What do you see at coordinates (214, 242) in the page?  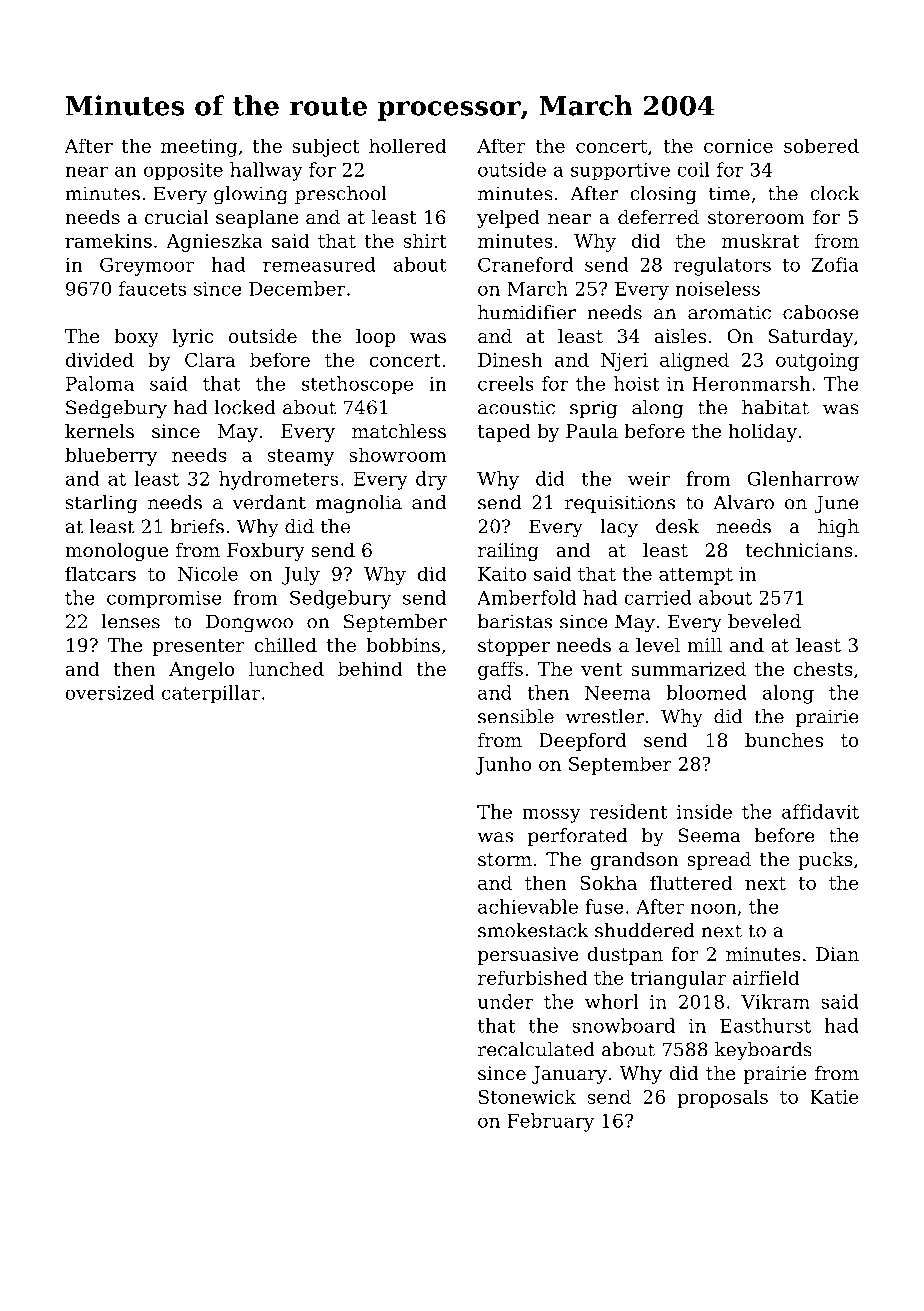 I see `Agnieszka` at bounding box center [214, 242].
